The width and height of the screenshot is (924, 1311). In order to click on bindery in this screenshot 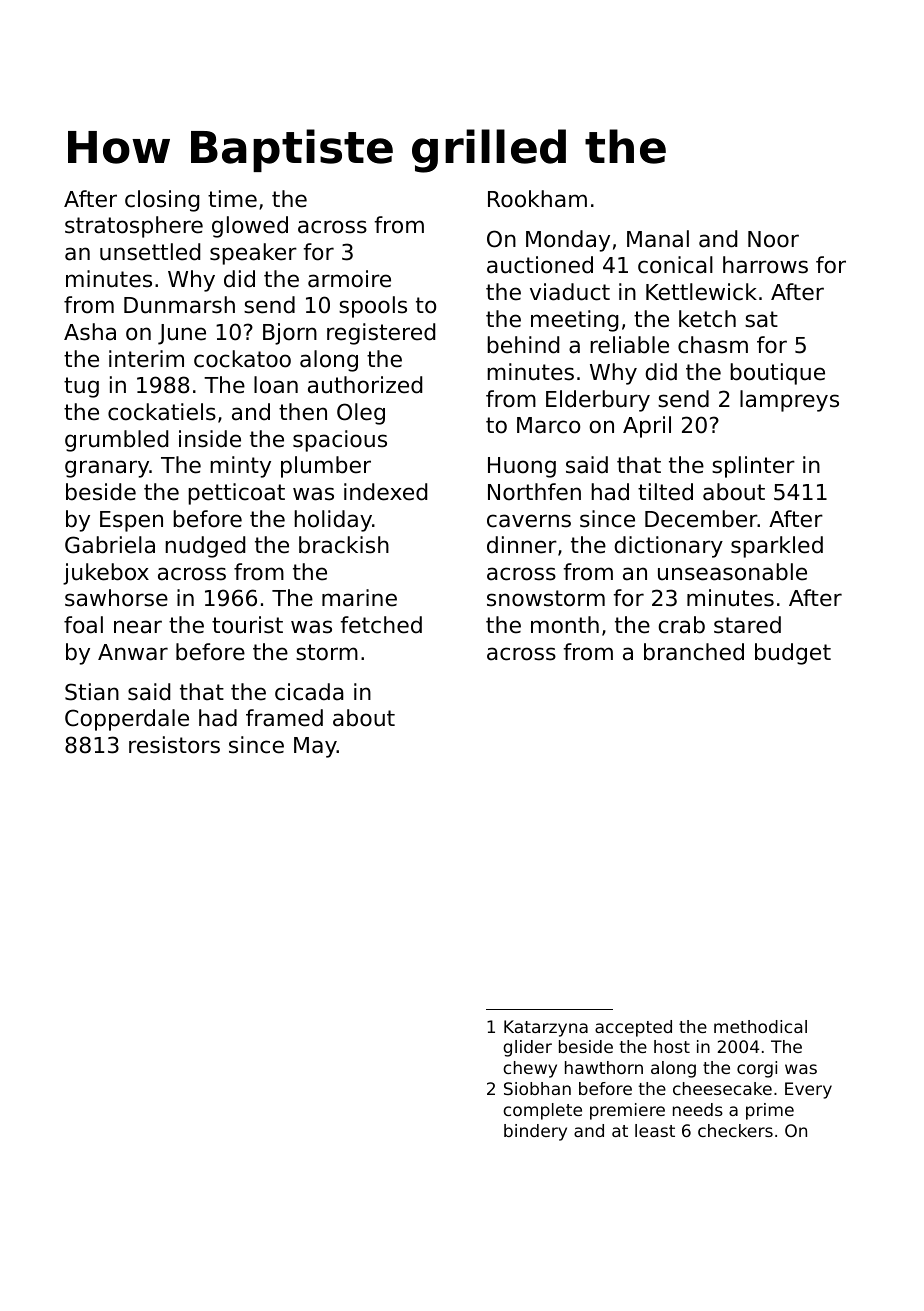, I will do `click(535, 1132)`.
